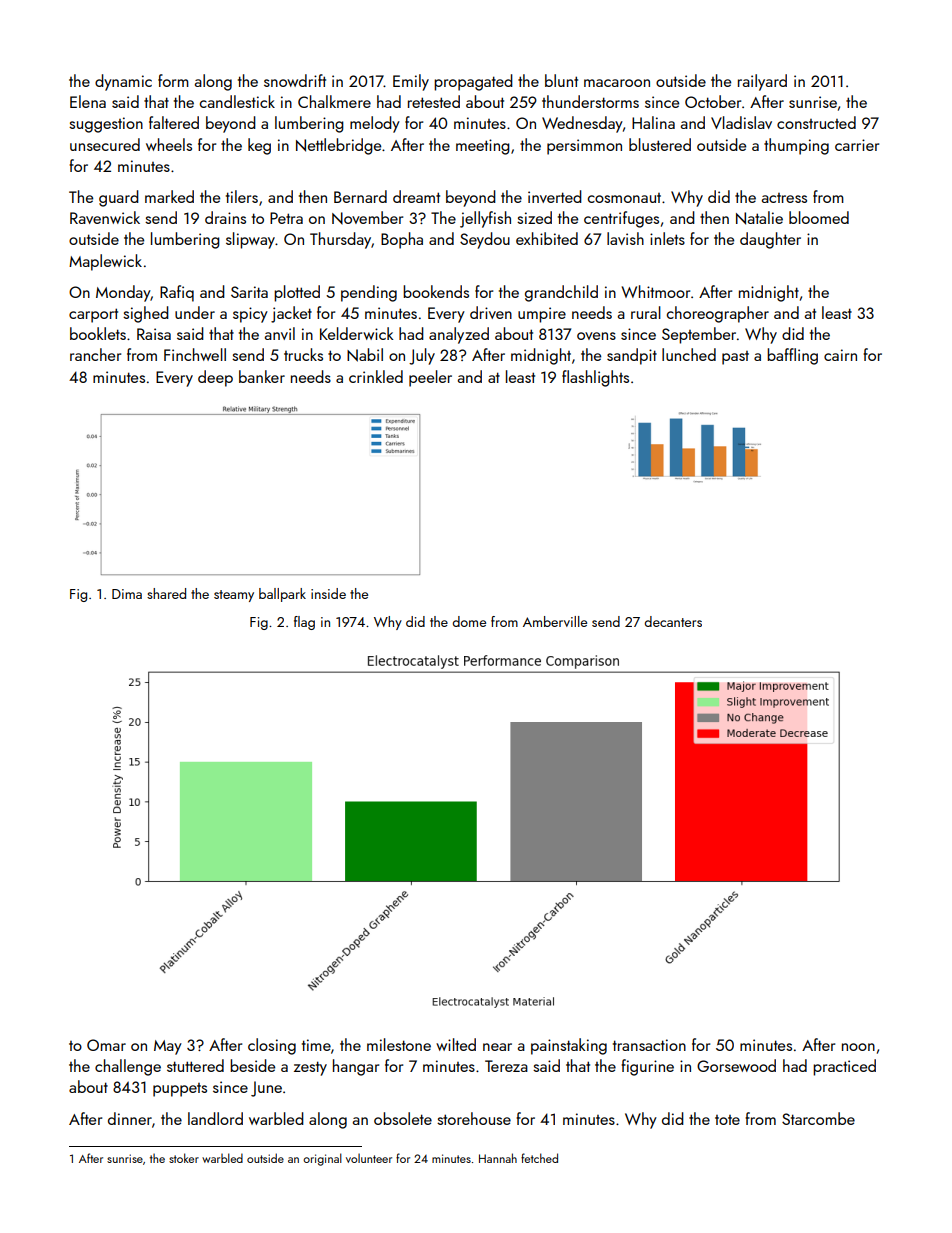 This image has height=1233, width=952. I want to click on decanters, so click(673, 621).
